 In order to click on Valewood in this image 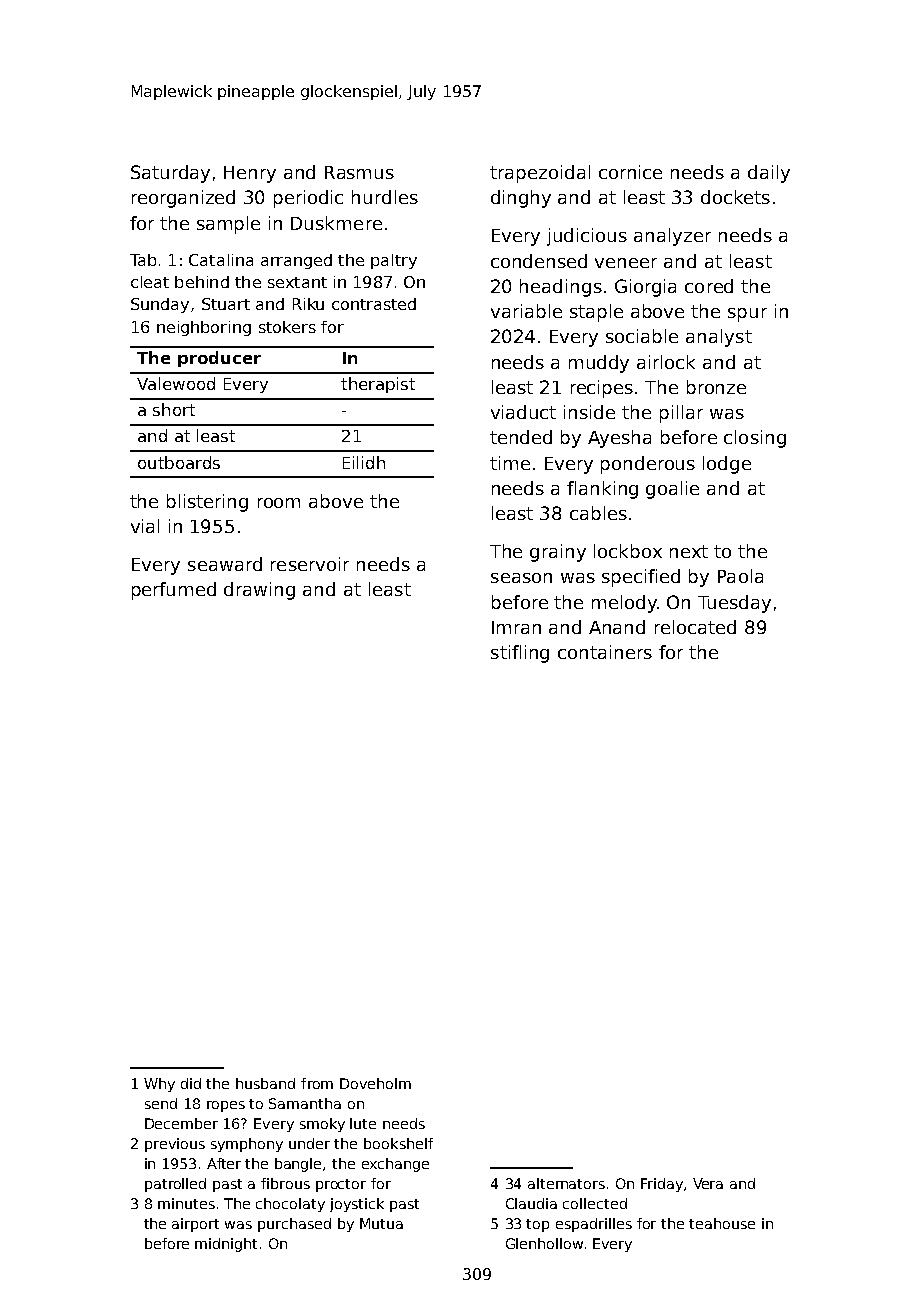, I will do `click(176, 383)`.
